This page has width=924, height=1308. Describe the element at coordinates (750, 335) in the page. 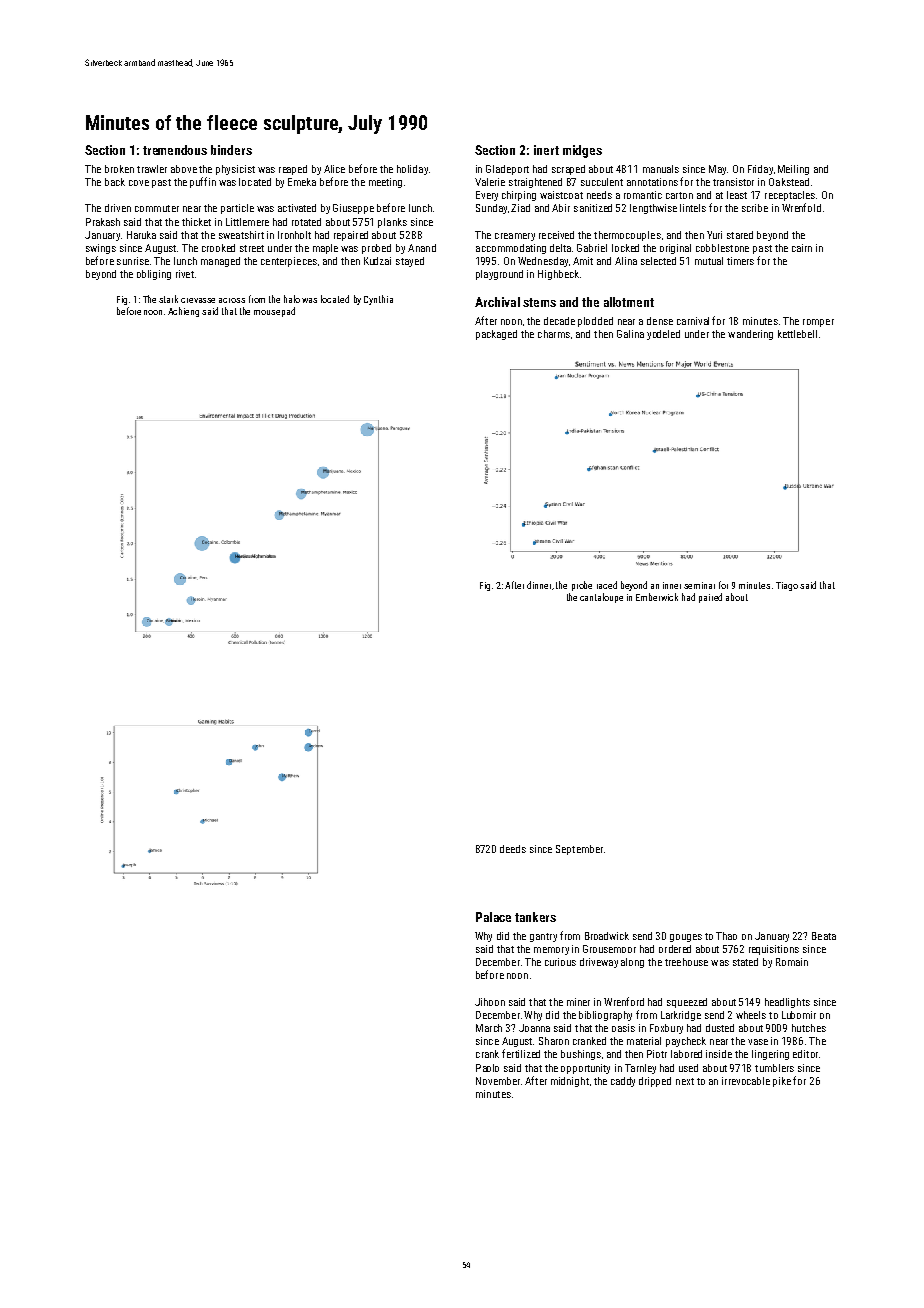

I see `wandering` at that location.
